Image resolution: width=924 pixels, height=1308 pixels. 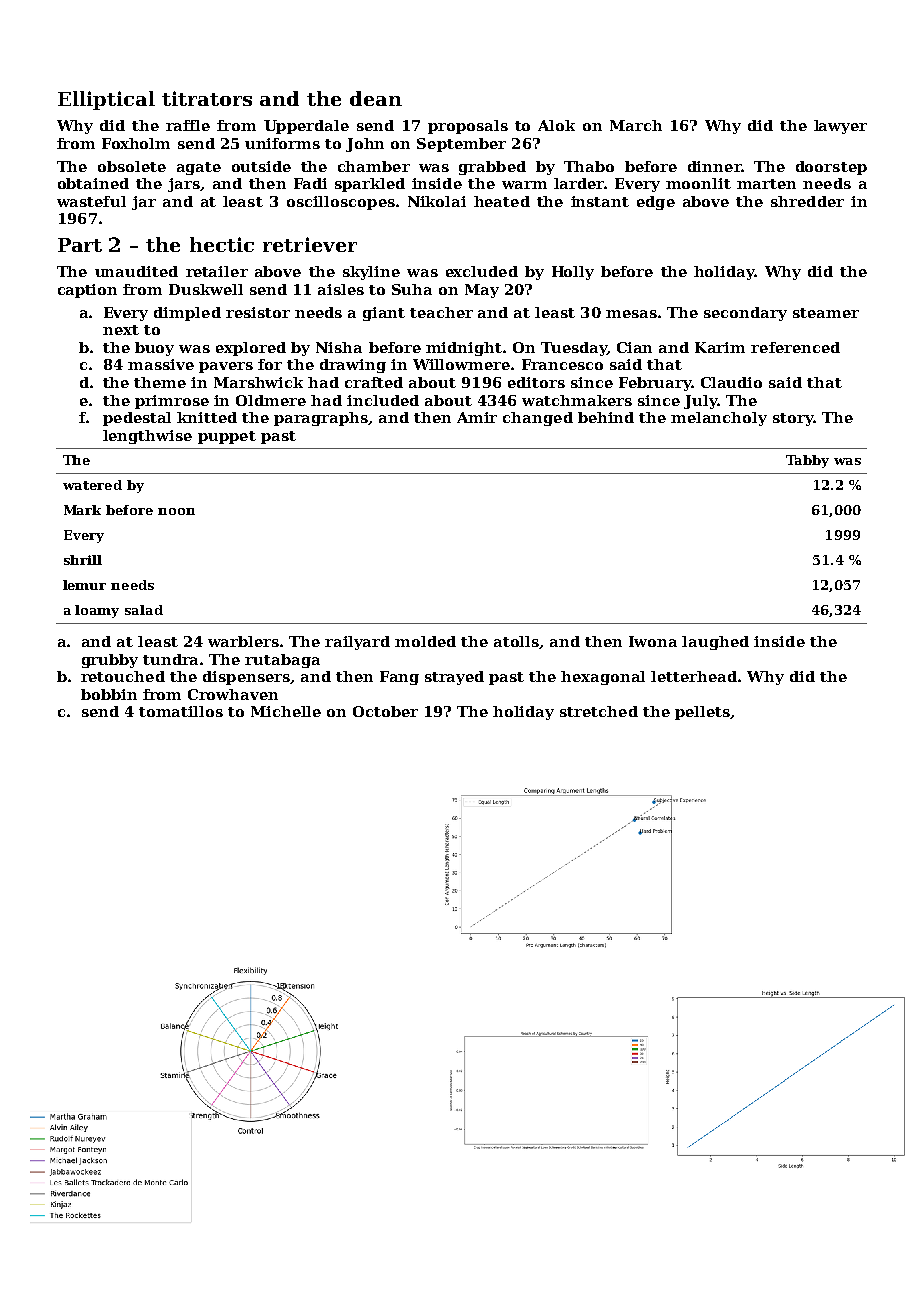 I want to click on Tabby, so click(x=807, y=461).
